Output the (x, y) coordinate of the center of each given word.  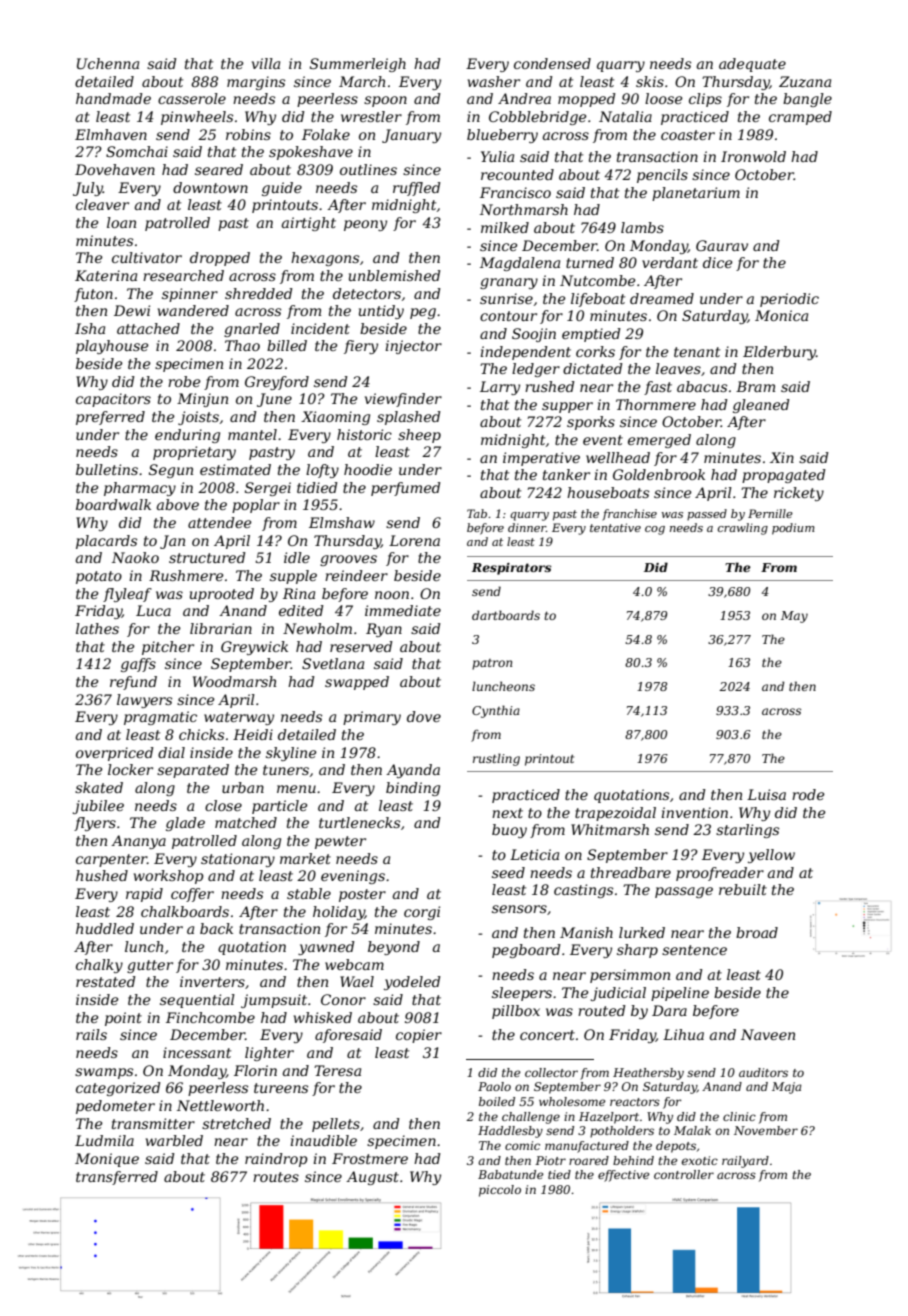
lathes (97, 628)
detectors (367, 293)
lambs (642, 227)
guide (282, 189)
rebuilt (743, 889)
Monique (107, 1160)
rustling (496, 759)
